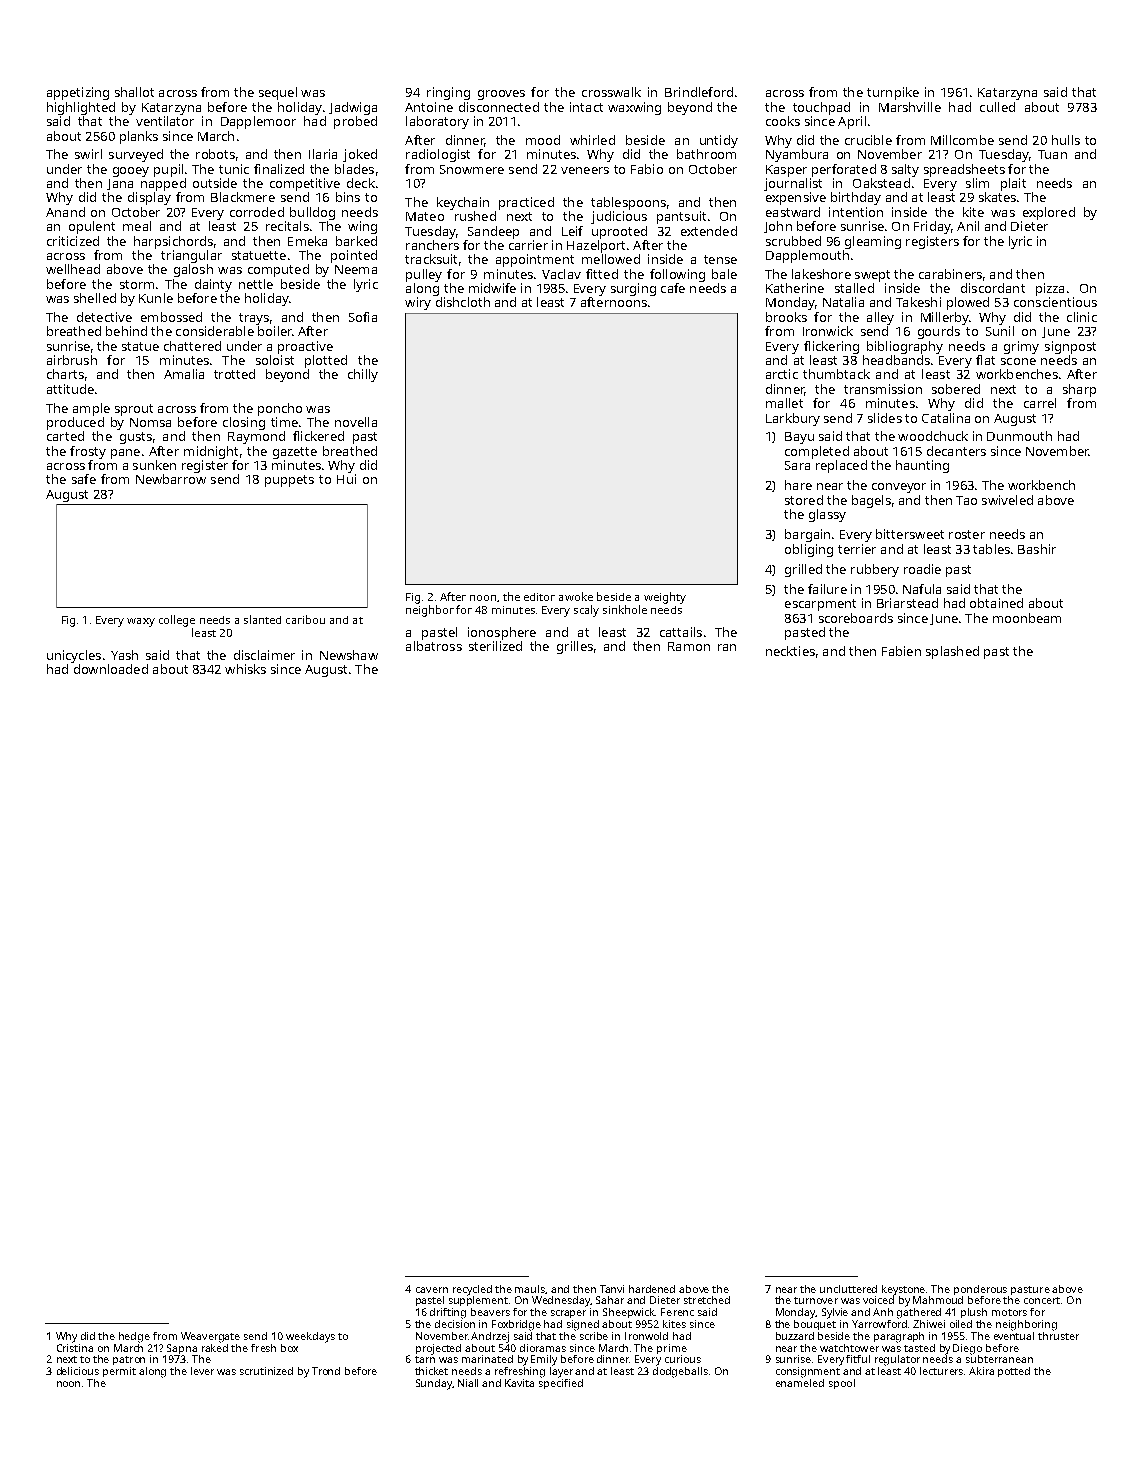  What do you see at coordinates (652, 1289) in the screenshot?
I see `hardened` at bounding box center [652, 1289].
